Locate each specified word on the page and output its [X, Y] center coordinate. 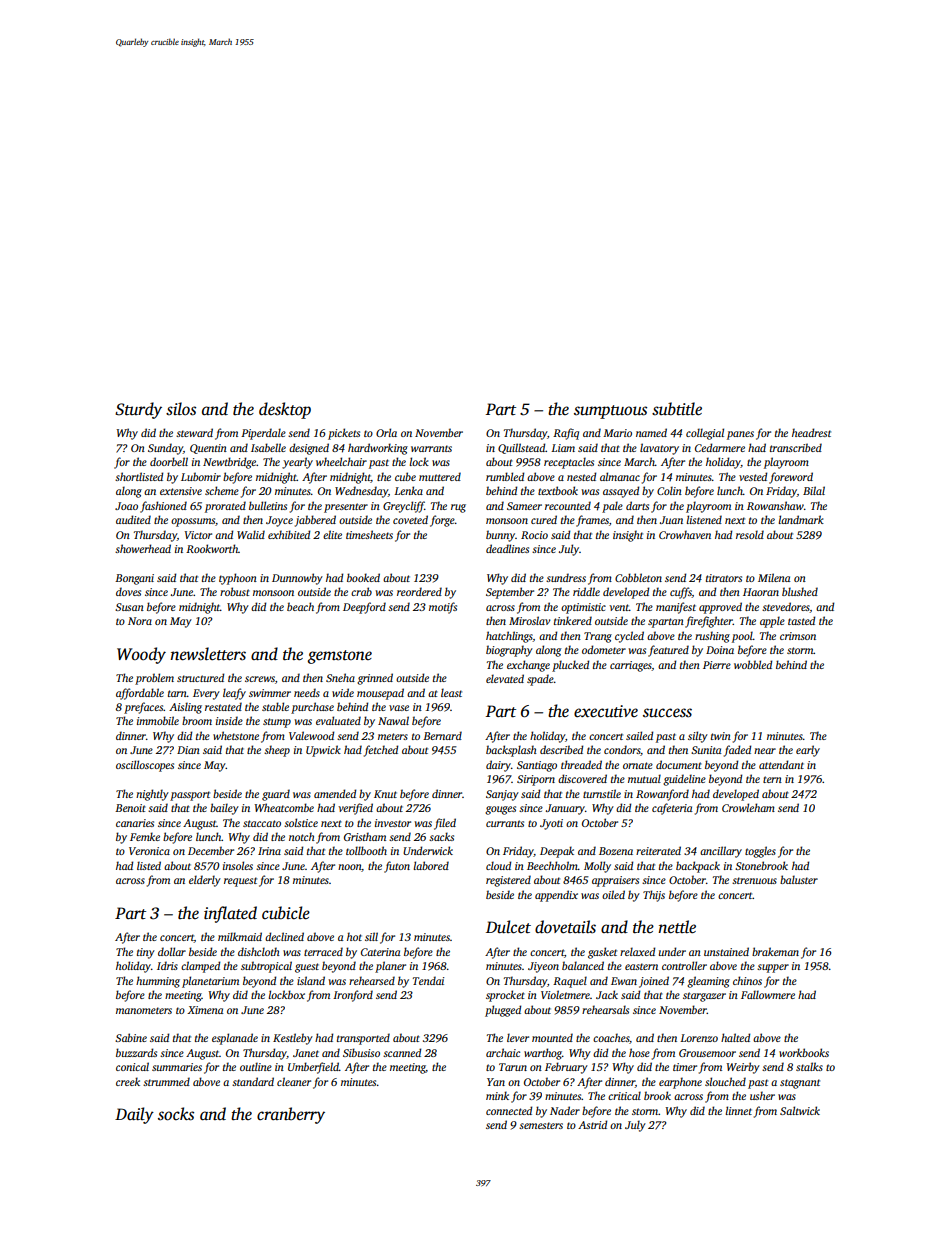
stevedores [786, 607]
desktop [285, 410]
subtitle [677, 409]
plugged [503, 1011]
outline [256, 1066]
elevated [505, 678]
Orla [386, 432]
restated [223, 706]
